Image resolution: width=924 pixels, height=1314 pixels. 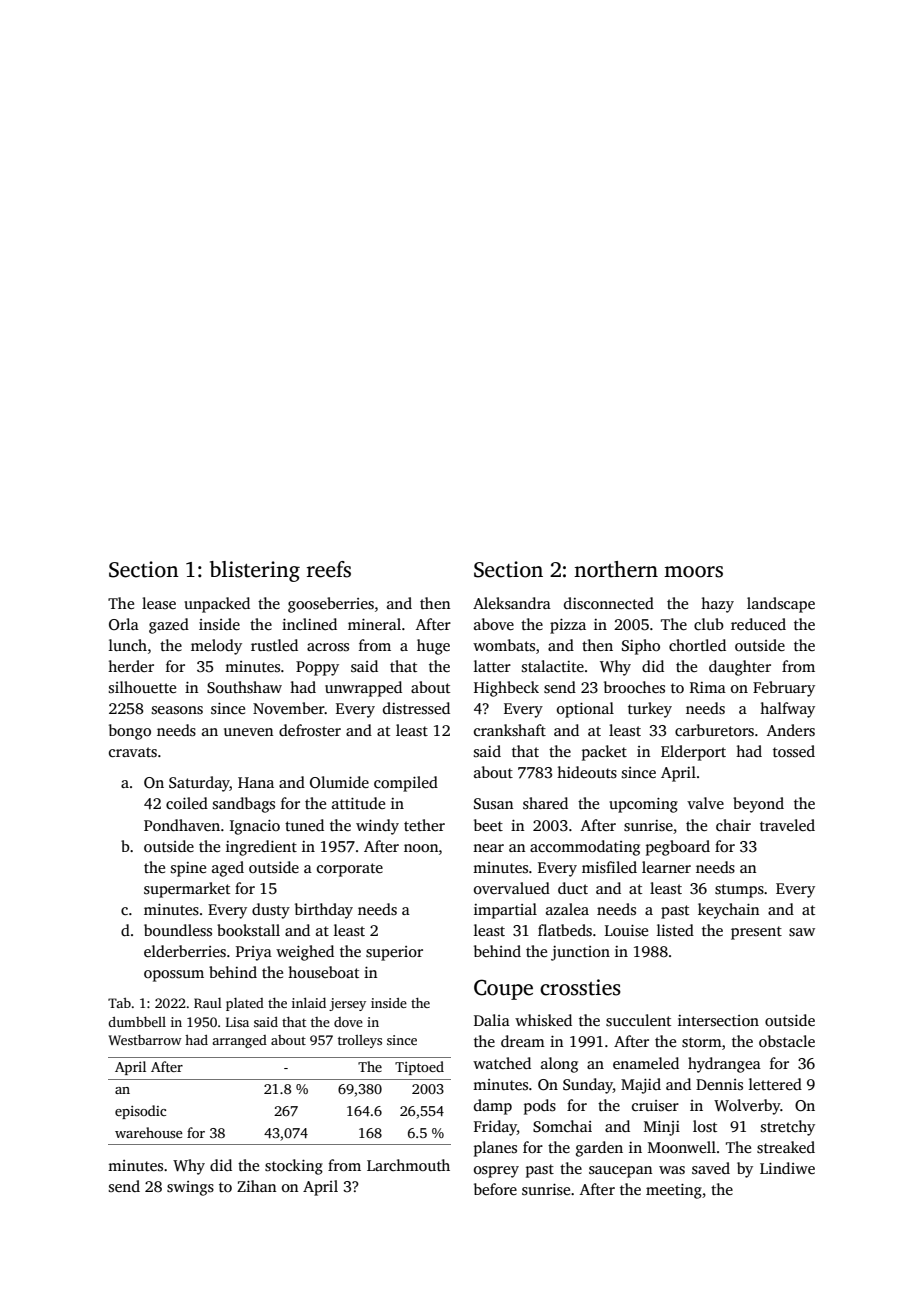 I want to click on shared, so click(x=545, y=803).
